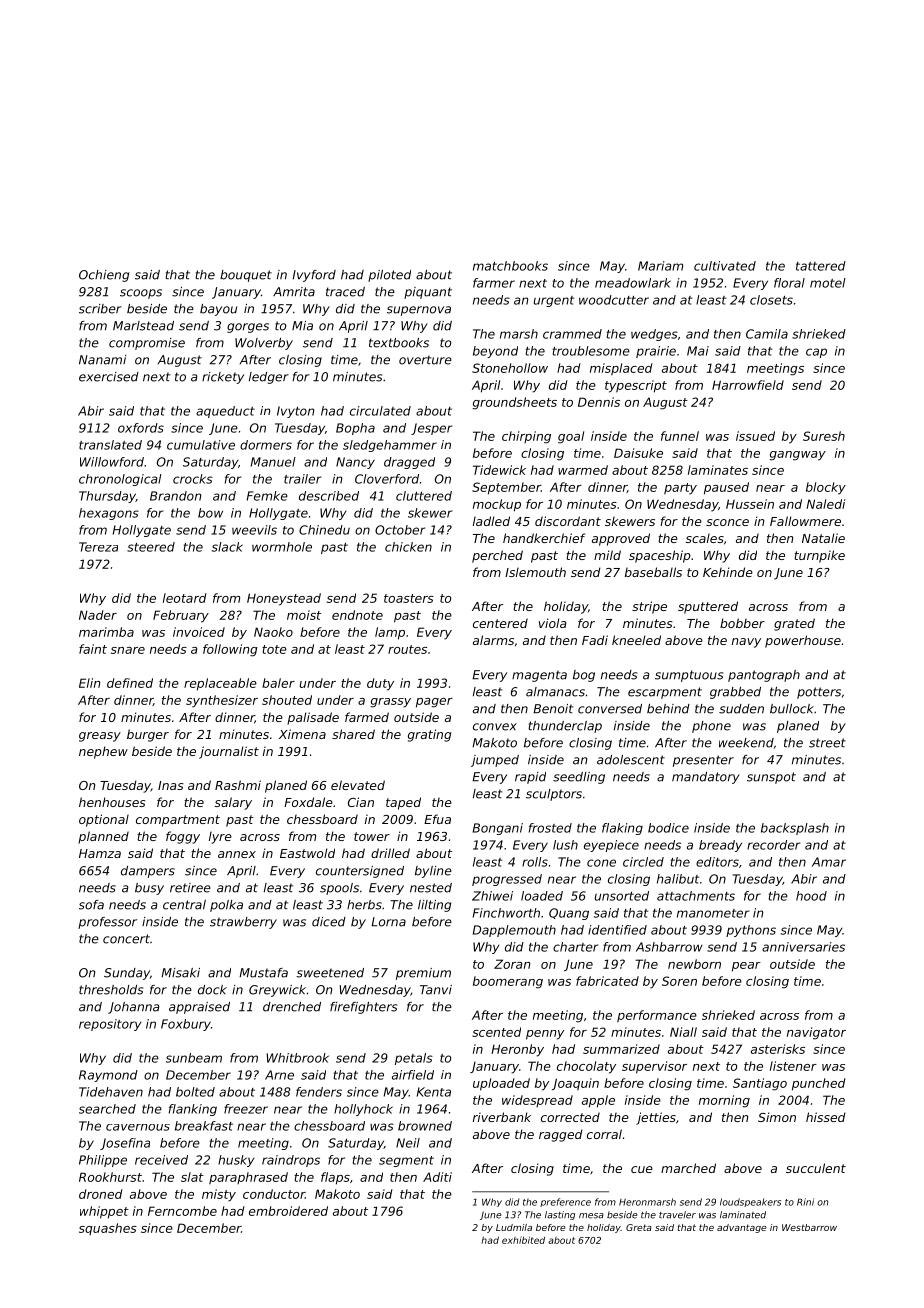 This document has width=924, height=1308. I want to click on squashes, so click(108, 1229).
